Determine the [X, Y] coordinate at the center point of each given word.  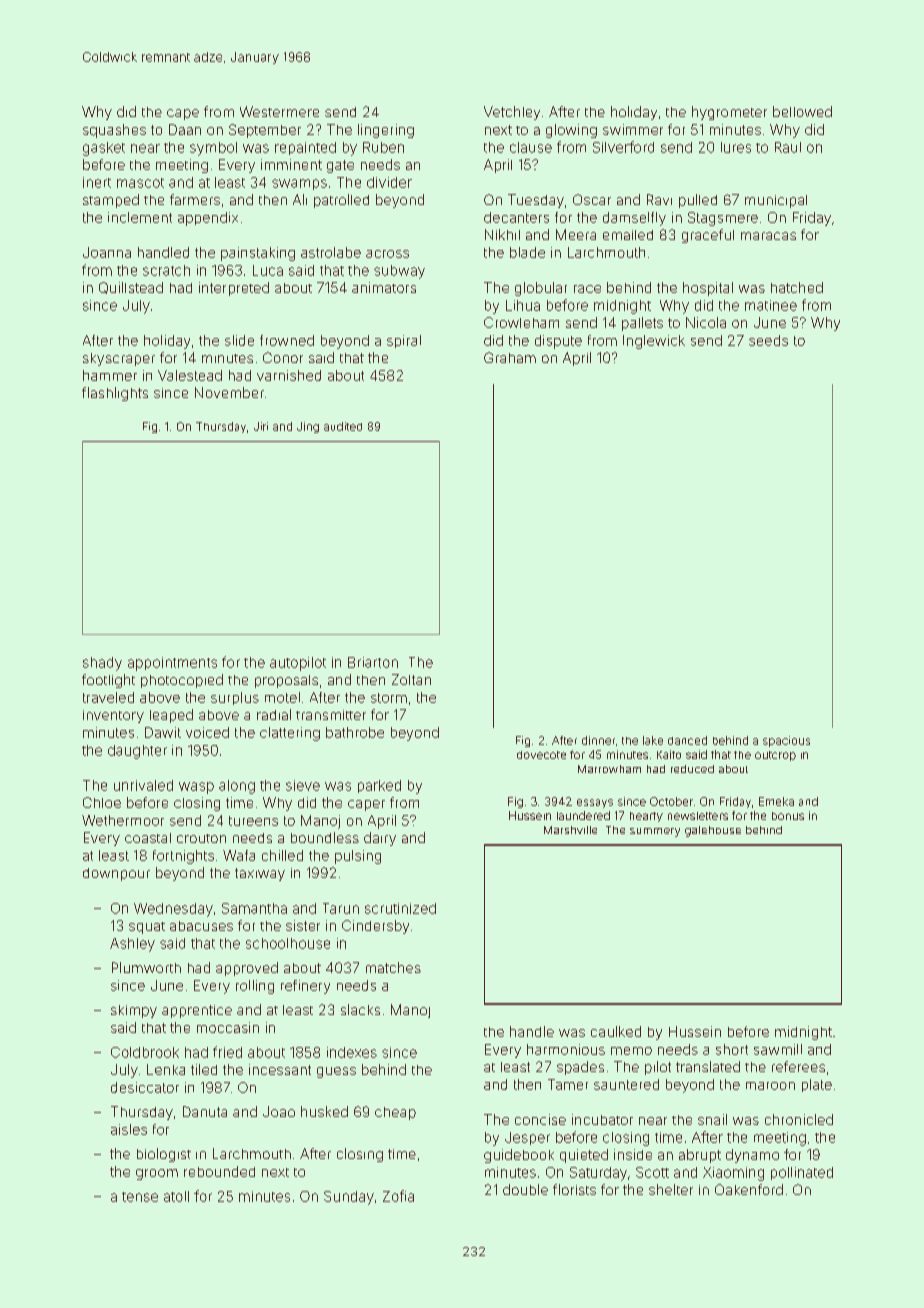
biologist [164, 1155]
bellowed [802, 111]
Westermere [279, 111]
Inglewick [654, 342]
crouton [201, 838]
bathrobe [355, 732]
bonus [788, 816]
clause [531, 147]
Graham [510, 357]
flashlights [115, 394]
